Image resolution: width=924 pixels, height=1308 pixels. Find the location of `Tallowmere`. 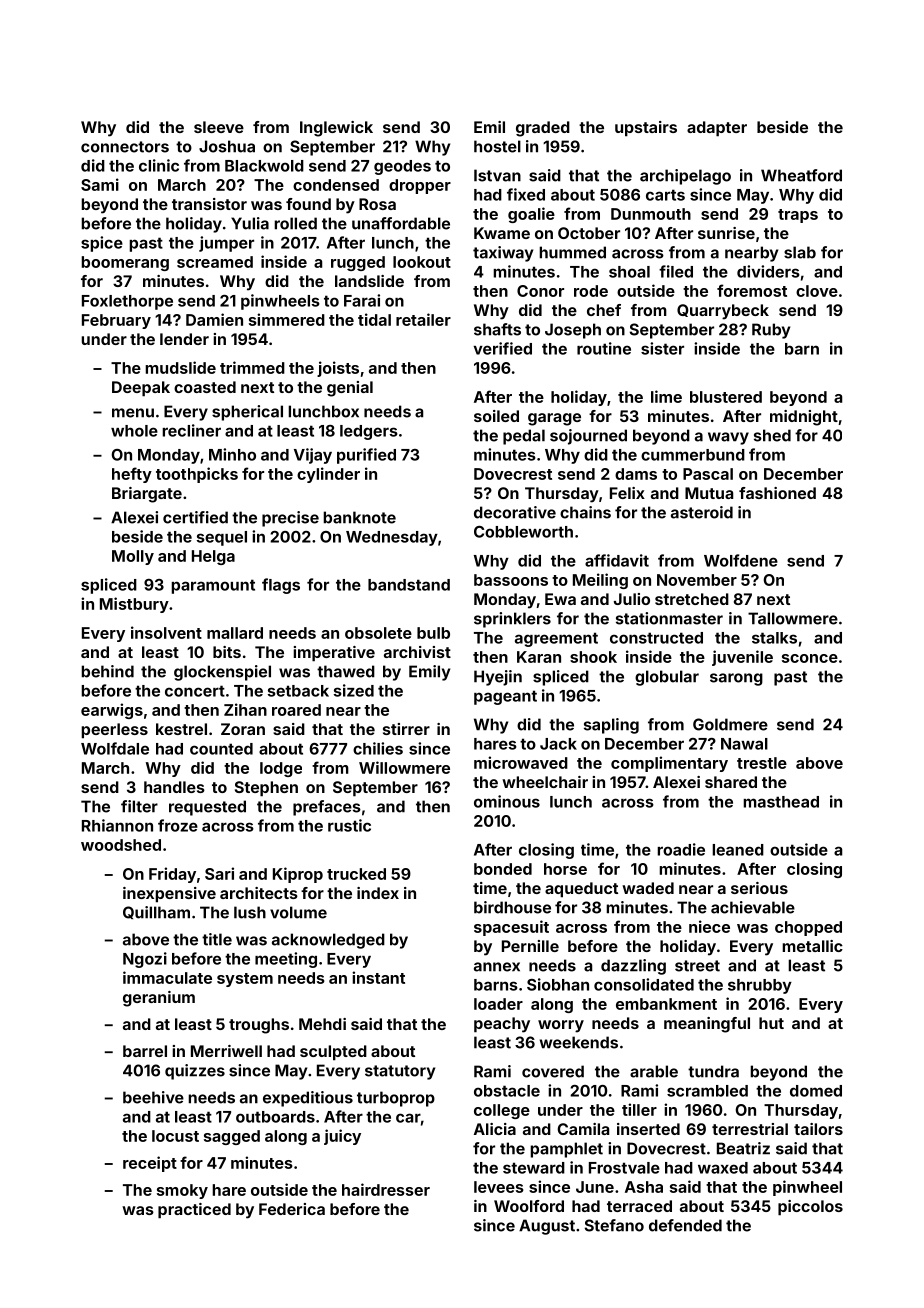

Tallowmere is located at coordinates (793, 618).
